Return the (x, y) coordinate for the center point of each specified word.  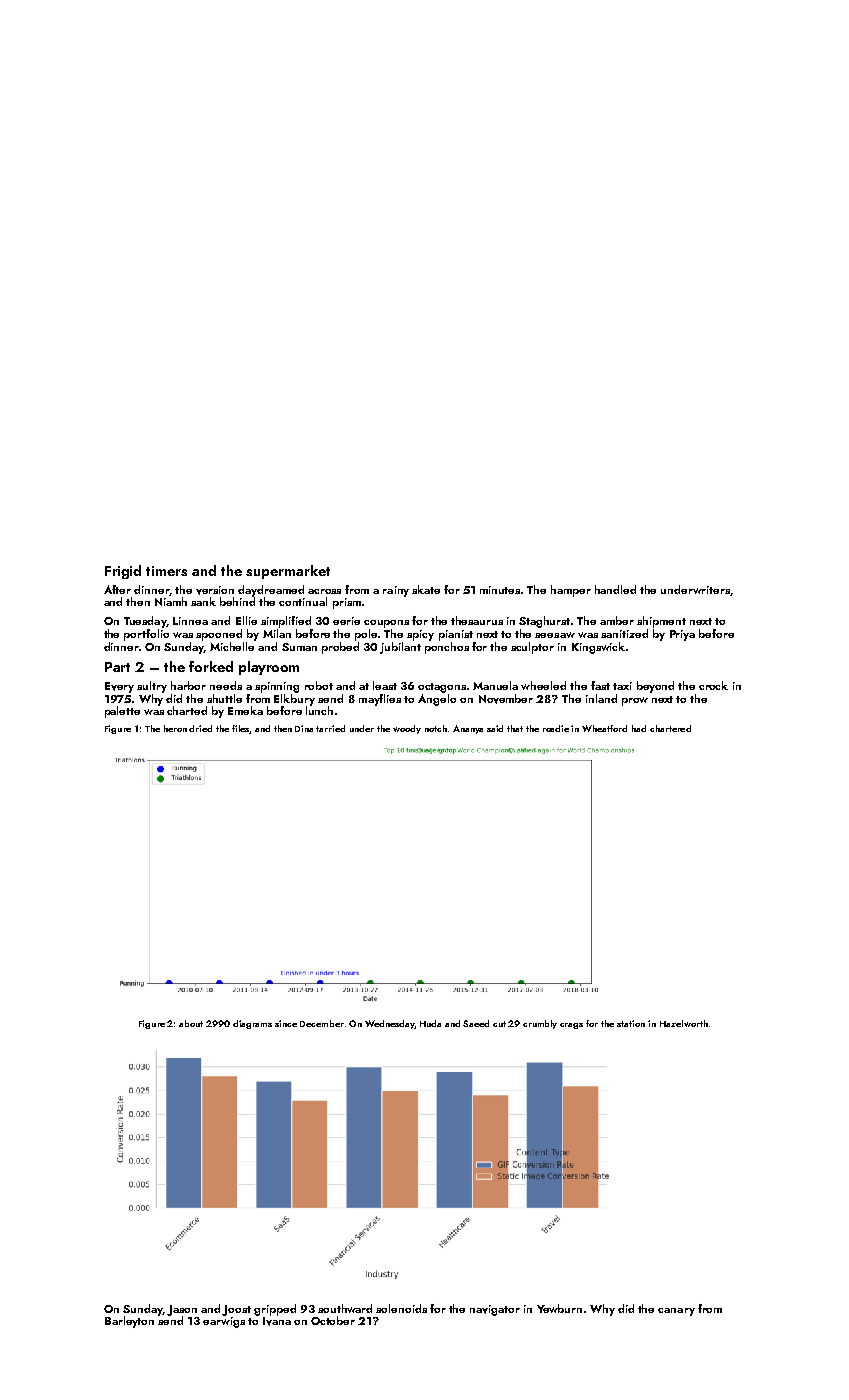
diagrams (252, 1024)
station (631, 1023)
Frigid (123, 572)
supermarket (288, 572)
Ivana (277, 1321)
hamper (571, 591)
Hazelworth (684, 1023)
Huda (430, 1023)
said (495, 728)
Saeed (476, 1023)
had (639, 728)
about (191, 1023)
